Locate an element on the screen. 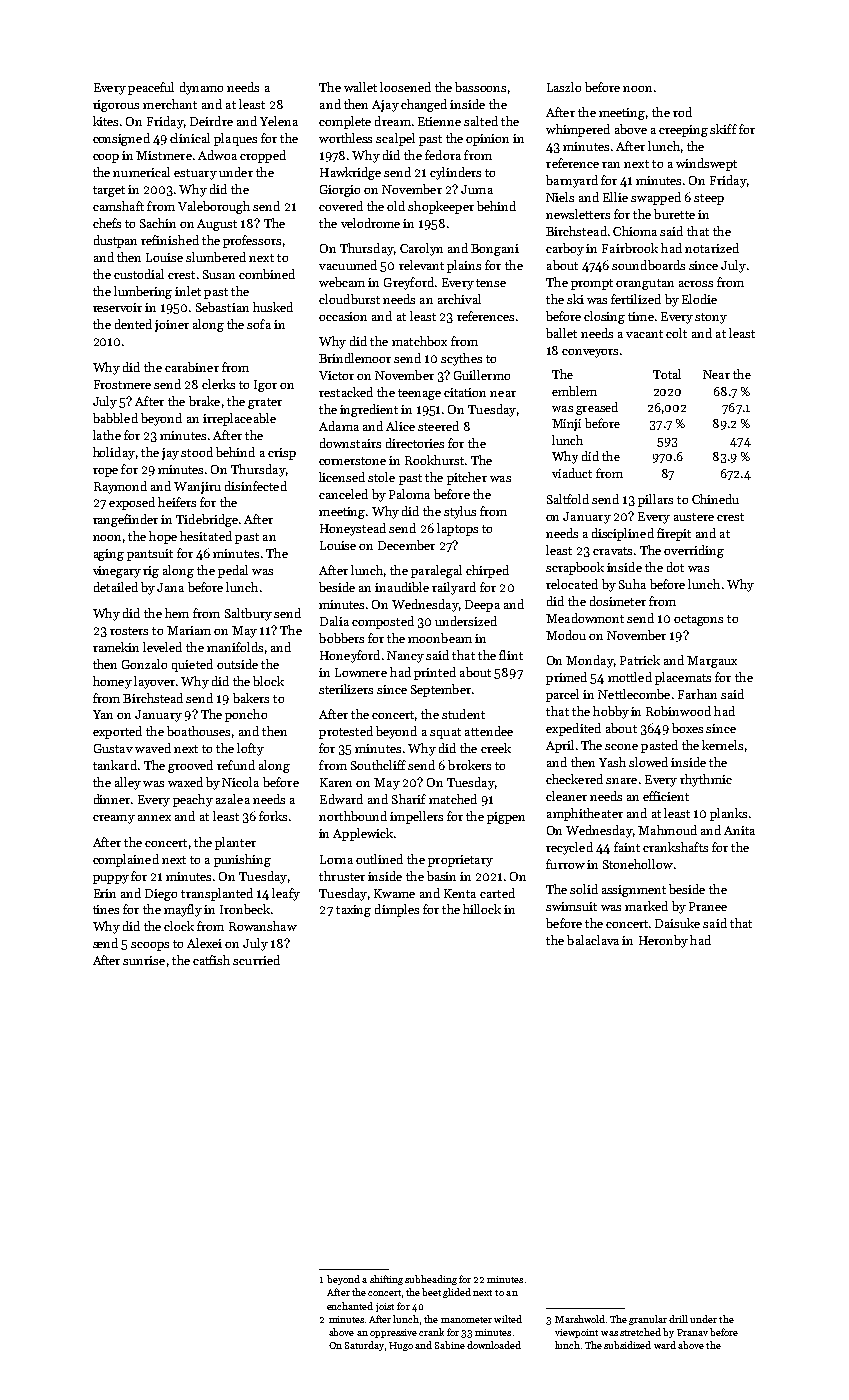  enchanted is located at coordinates (350, 1306).
